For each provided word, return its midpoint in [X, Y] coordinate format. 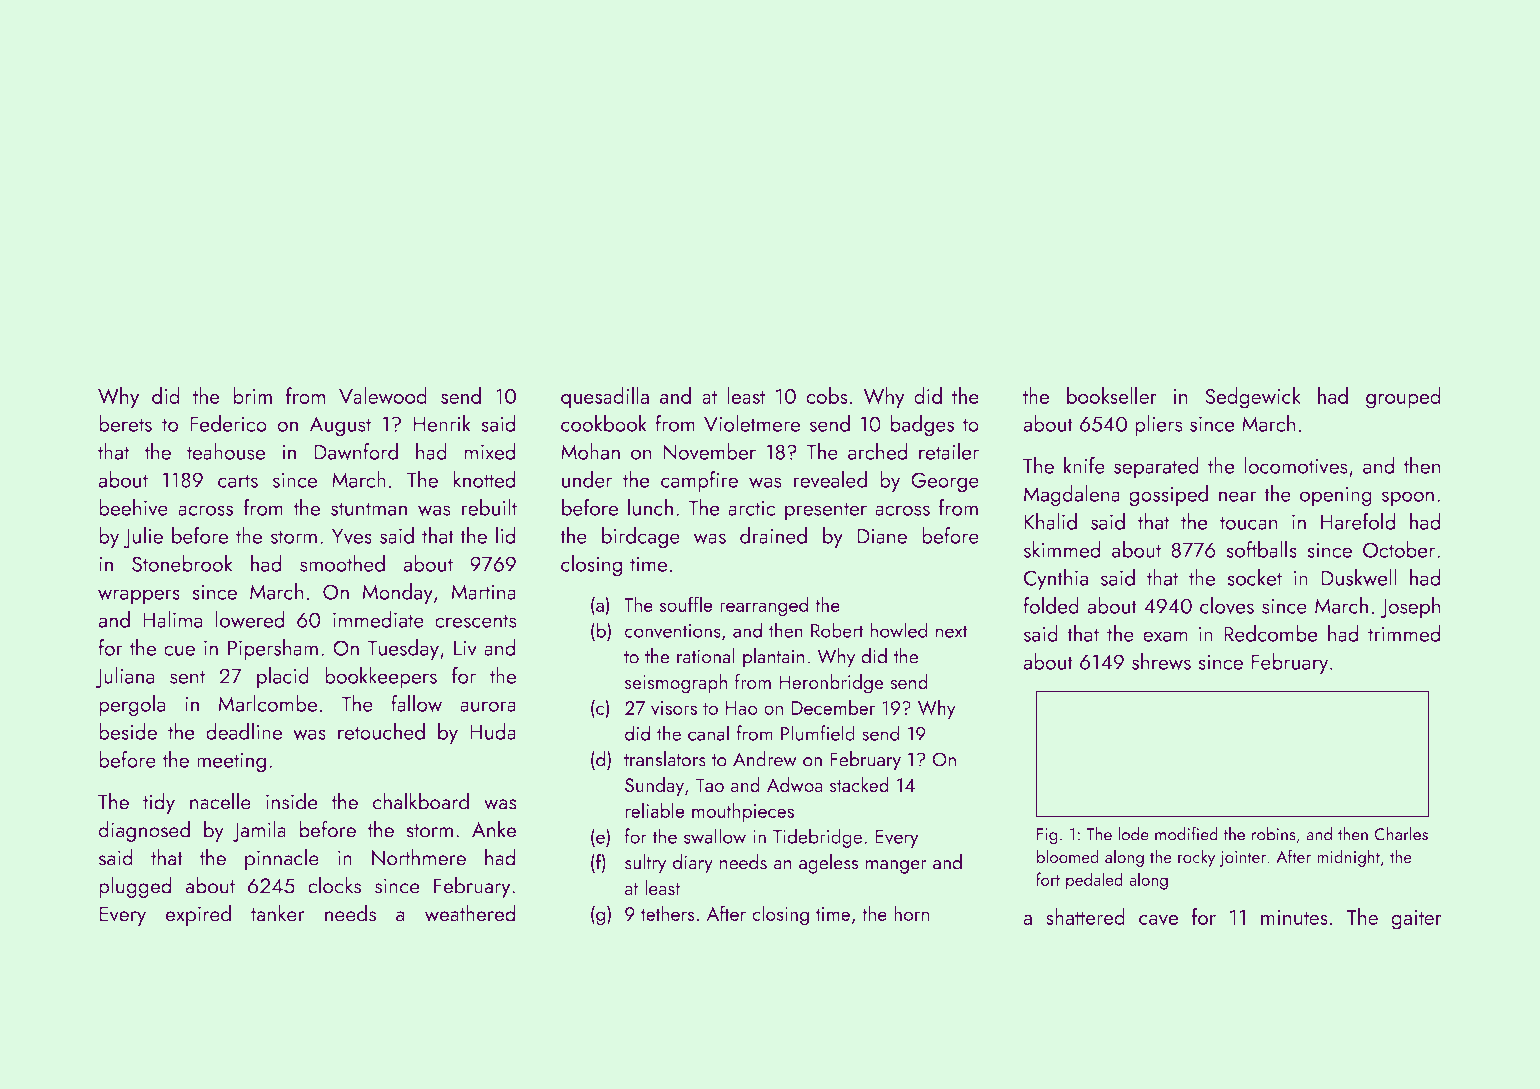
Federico [228, 423]
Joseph [1410, 607]
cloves [1227, 605]
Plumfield [818, 733]
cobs [827, 395]
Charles [1401, 834]
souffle [686, 604]
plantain [773, 658]
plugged [135, 887]
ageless [828, 864]
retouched [381, 731]
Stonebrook [182, 563]
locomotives [1295, 465]
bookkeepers [381, 677]
